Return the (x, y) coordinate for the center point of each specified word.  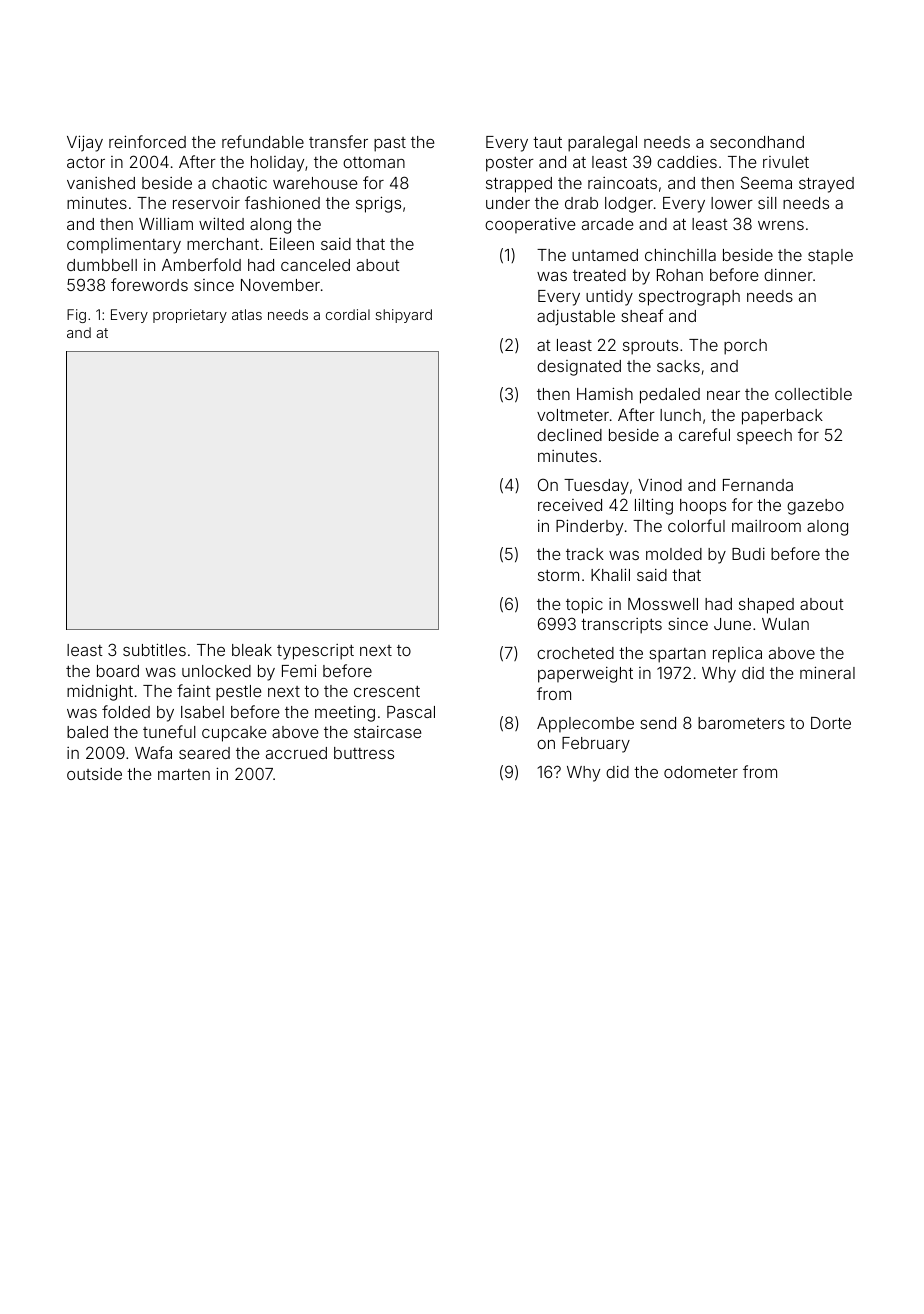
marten (184, 774)
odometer (701, 772)
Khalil (610, 574)
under (508, 203)
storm (558, 575)
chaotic (239, 182)
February (596, 745)
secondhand (757, 142)
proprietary (190, 316)
